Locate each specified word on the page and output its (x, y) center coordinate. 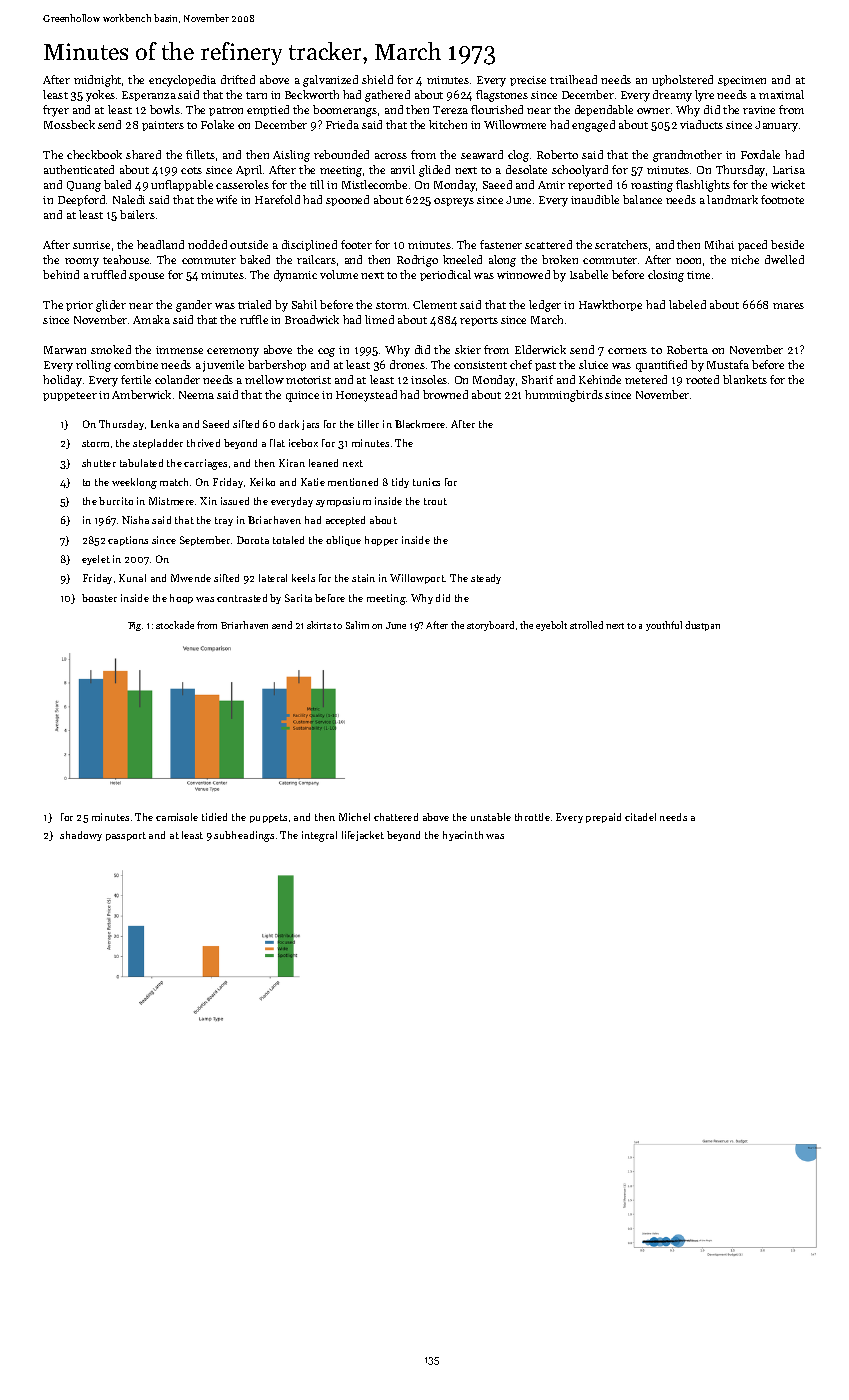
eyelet (96, 560)
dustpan (702, 626)
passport (126, 836)
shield (377, 79)
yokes (100, 96)
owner (653, 111)
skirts (319, 625)
